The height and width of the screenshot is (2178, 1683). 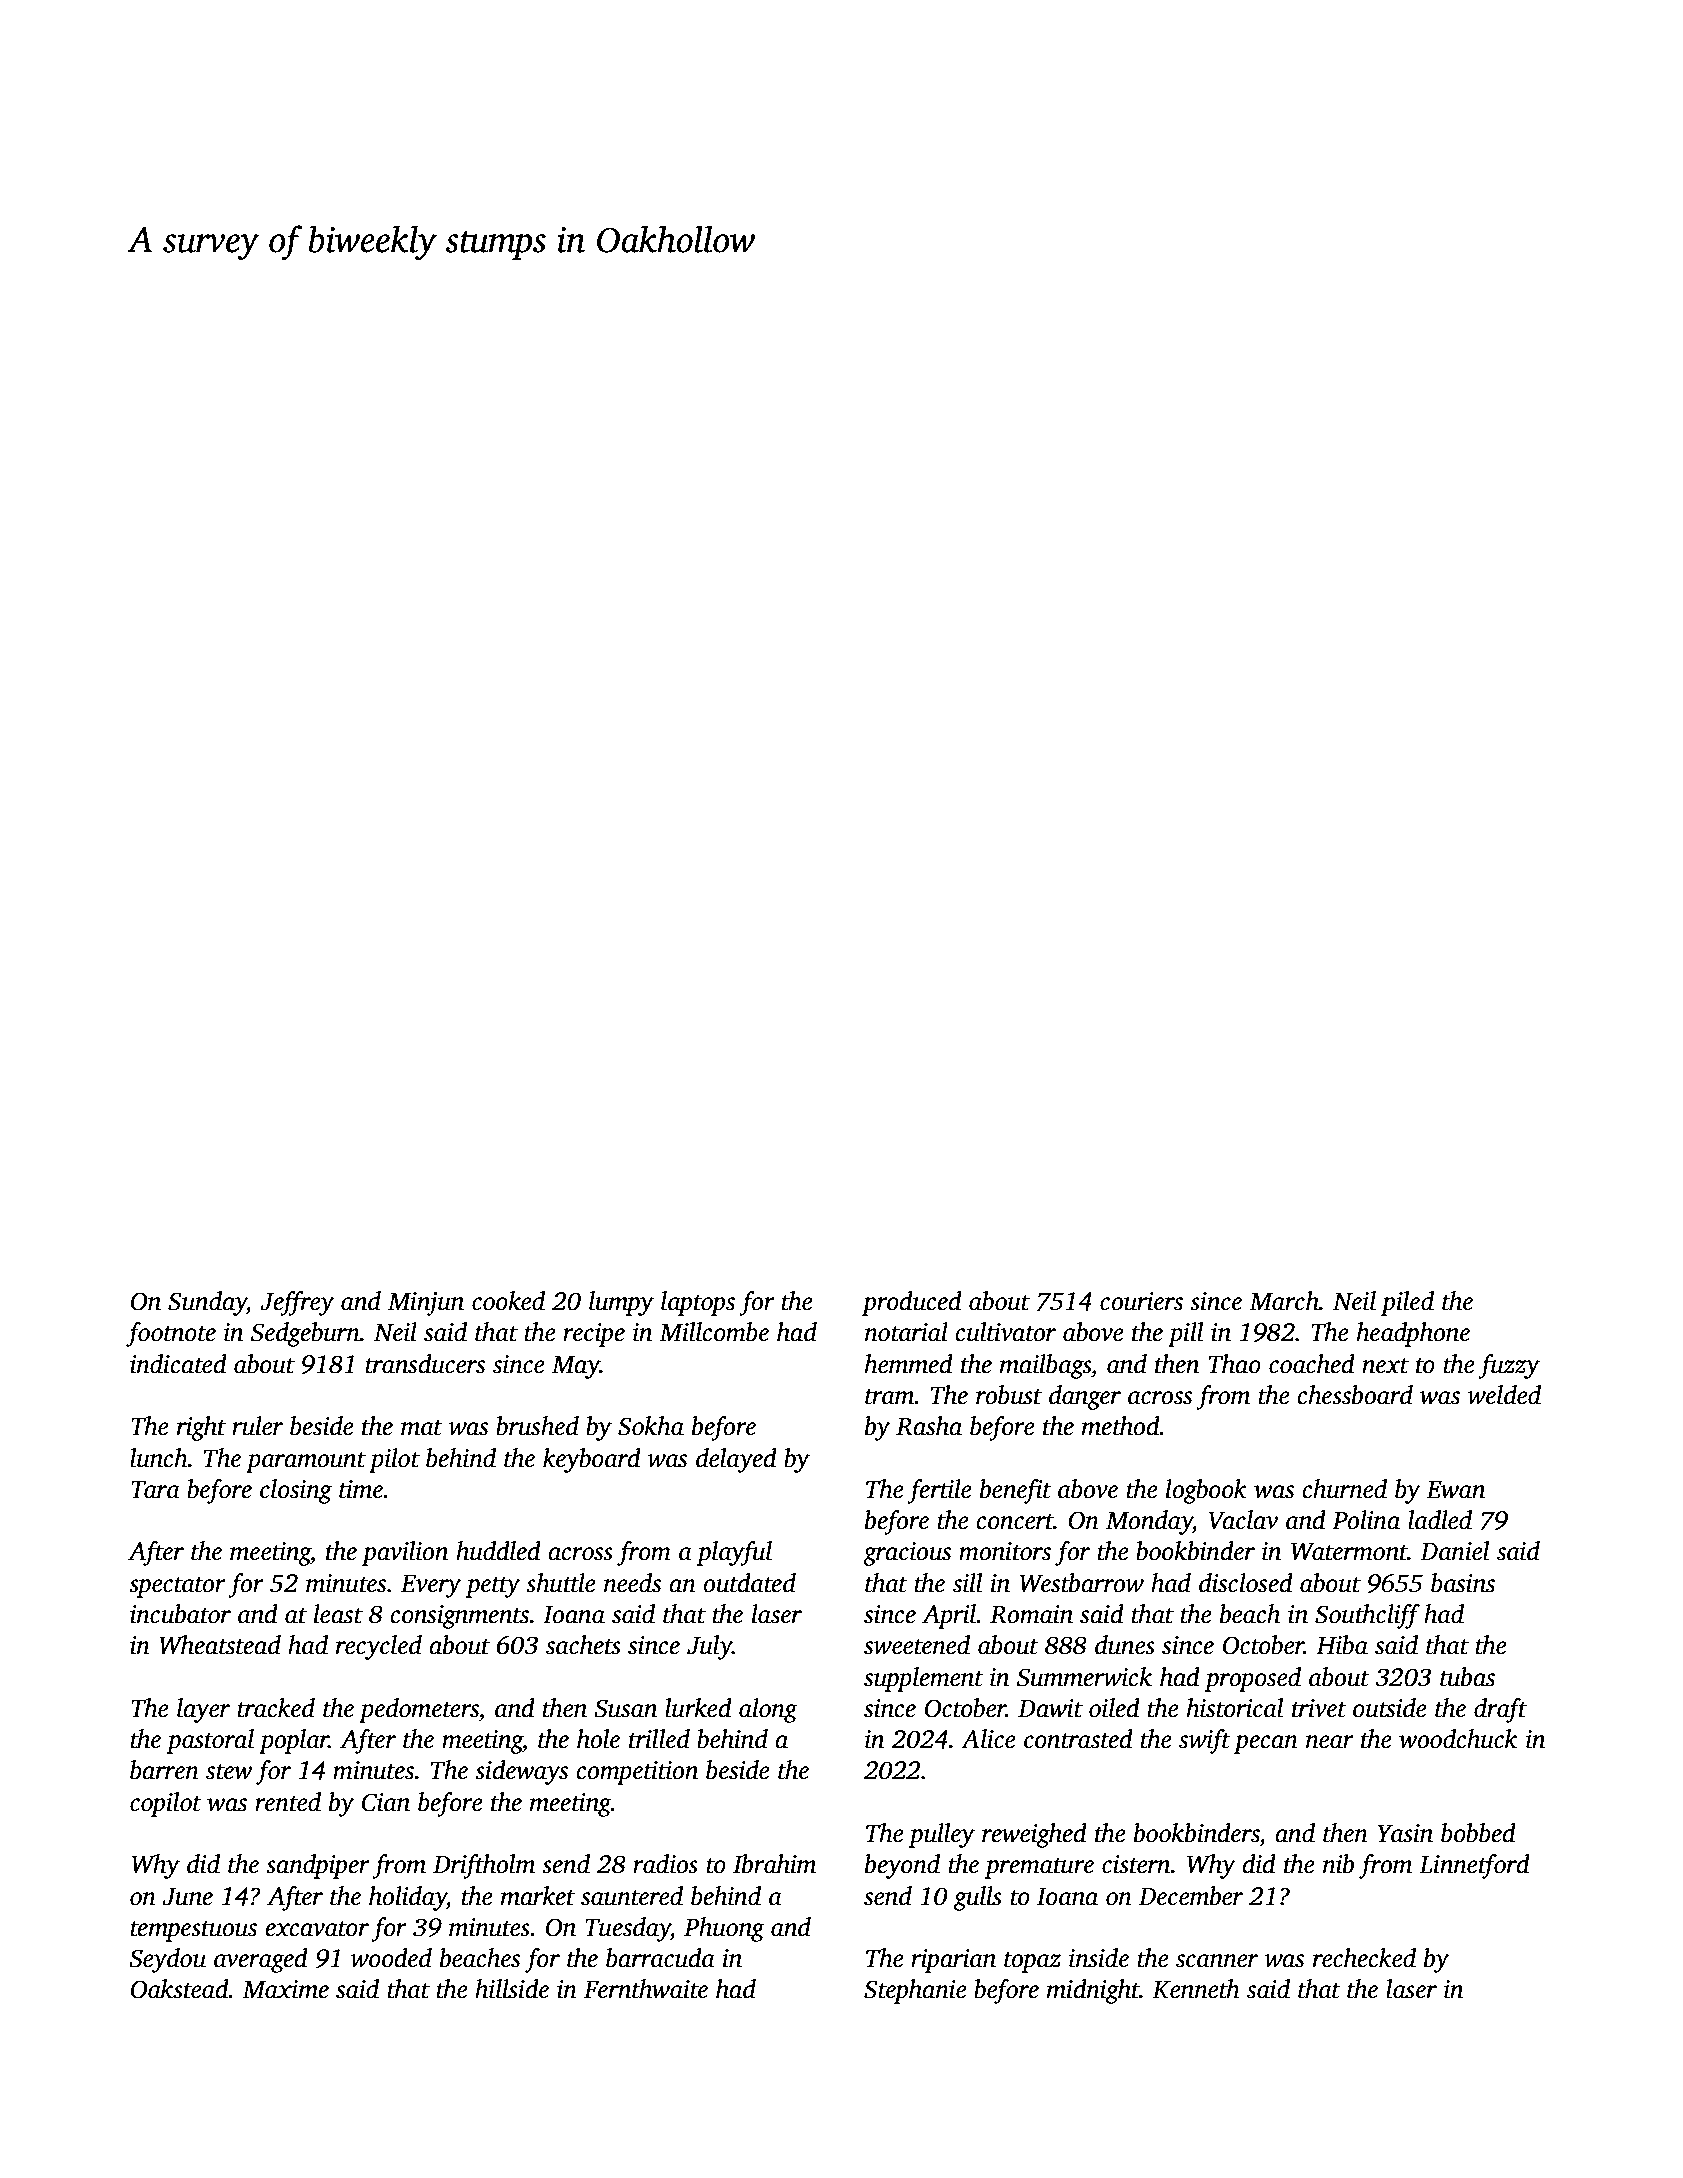 I want to click on outside, so click(x=1390, y=1708).
